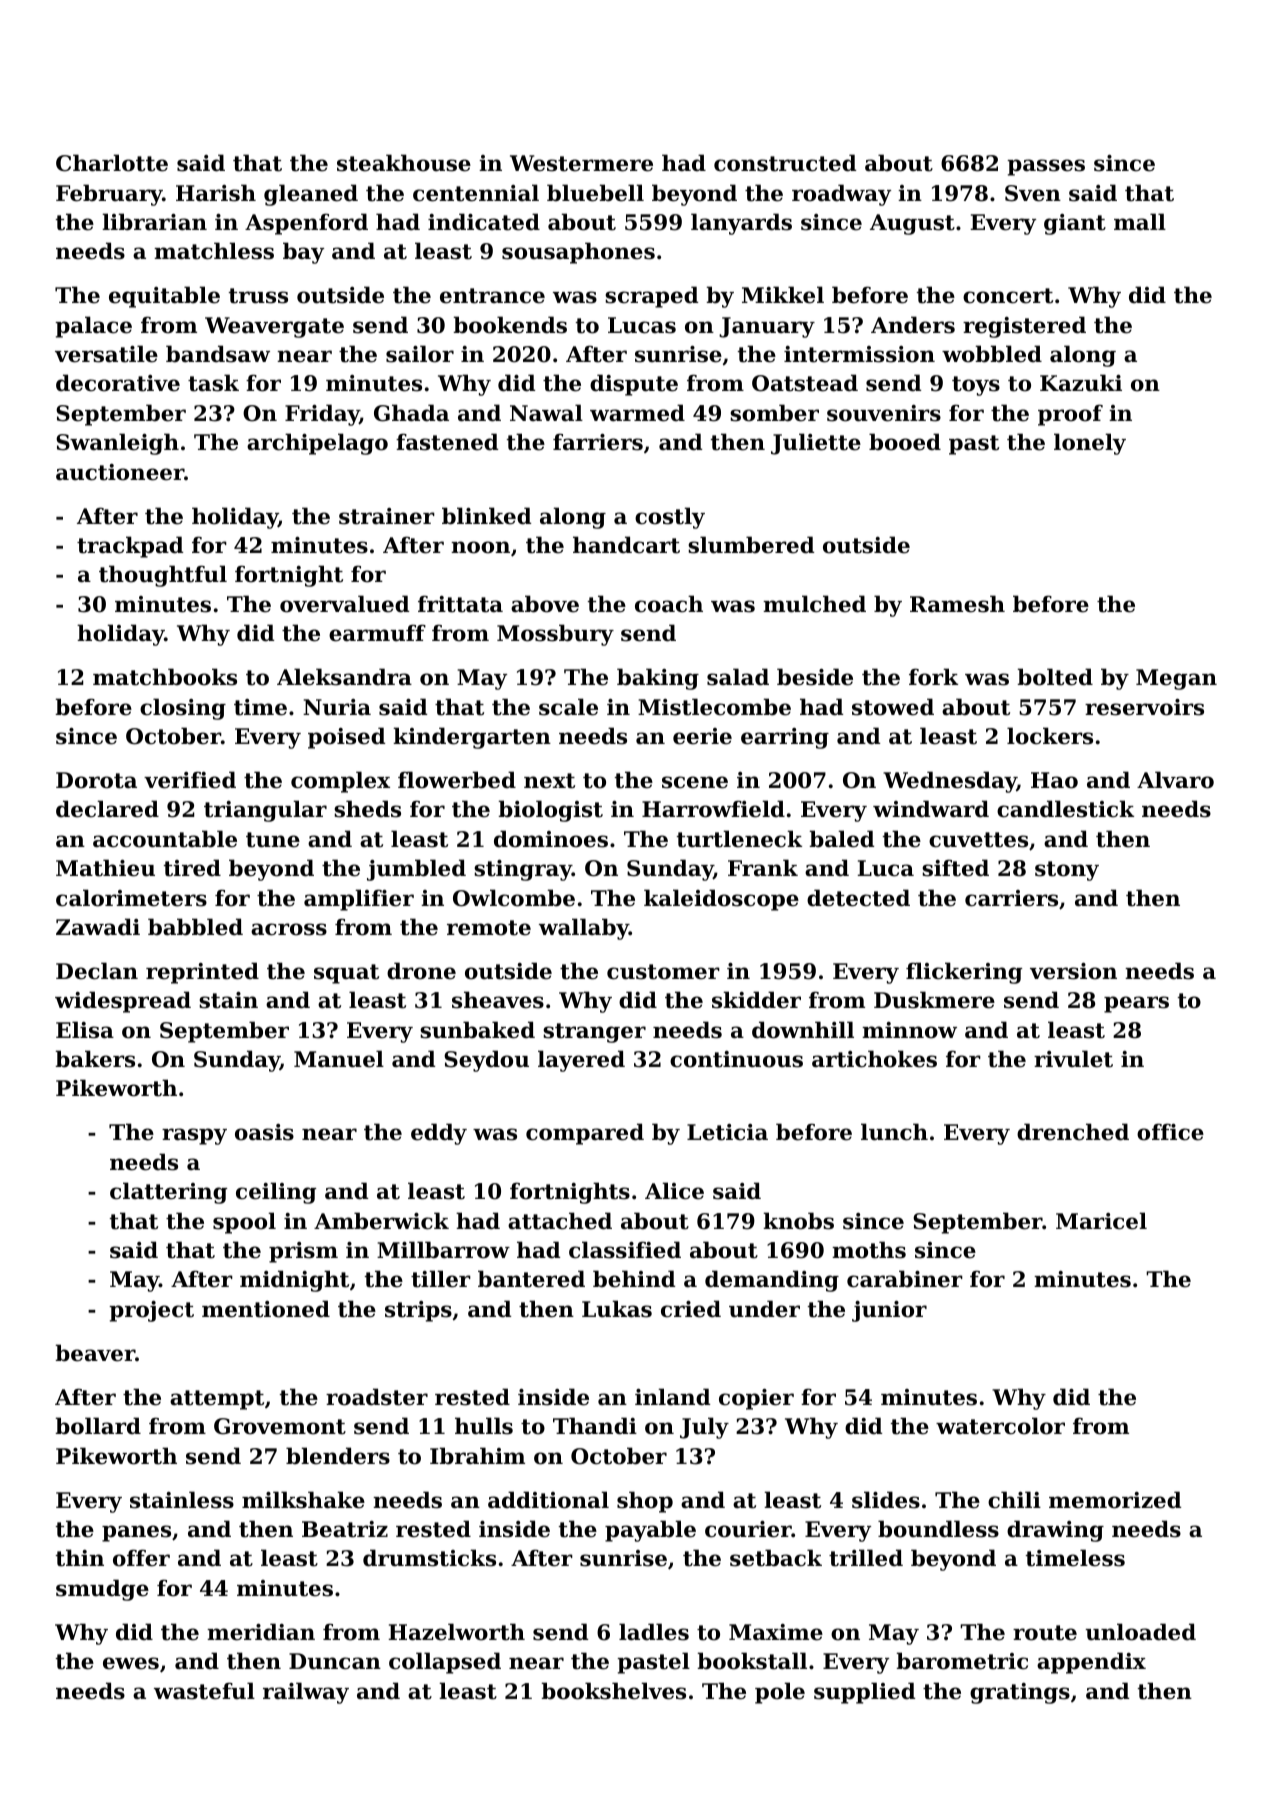  I want to click on Duncan, so click(335, 1661).
